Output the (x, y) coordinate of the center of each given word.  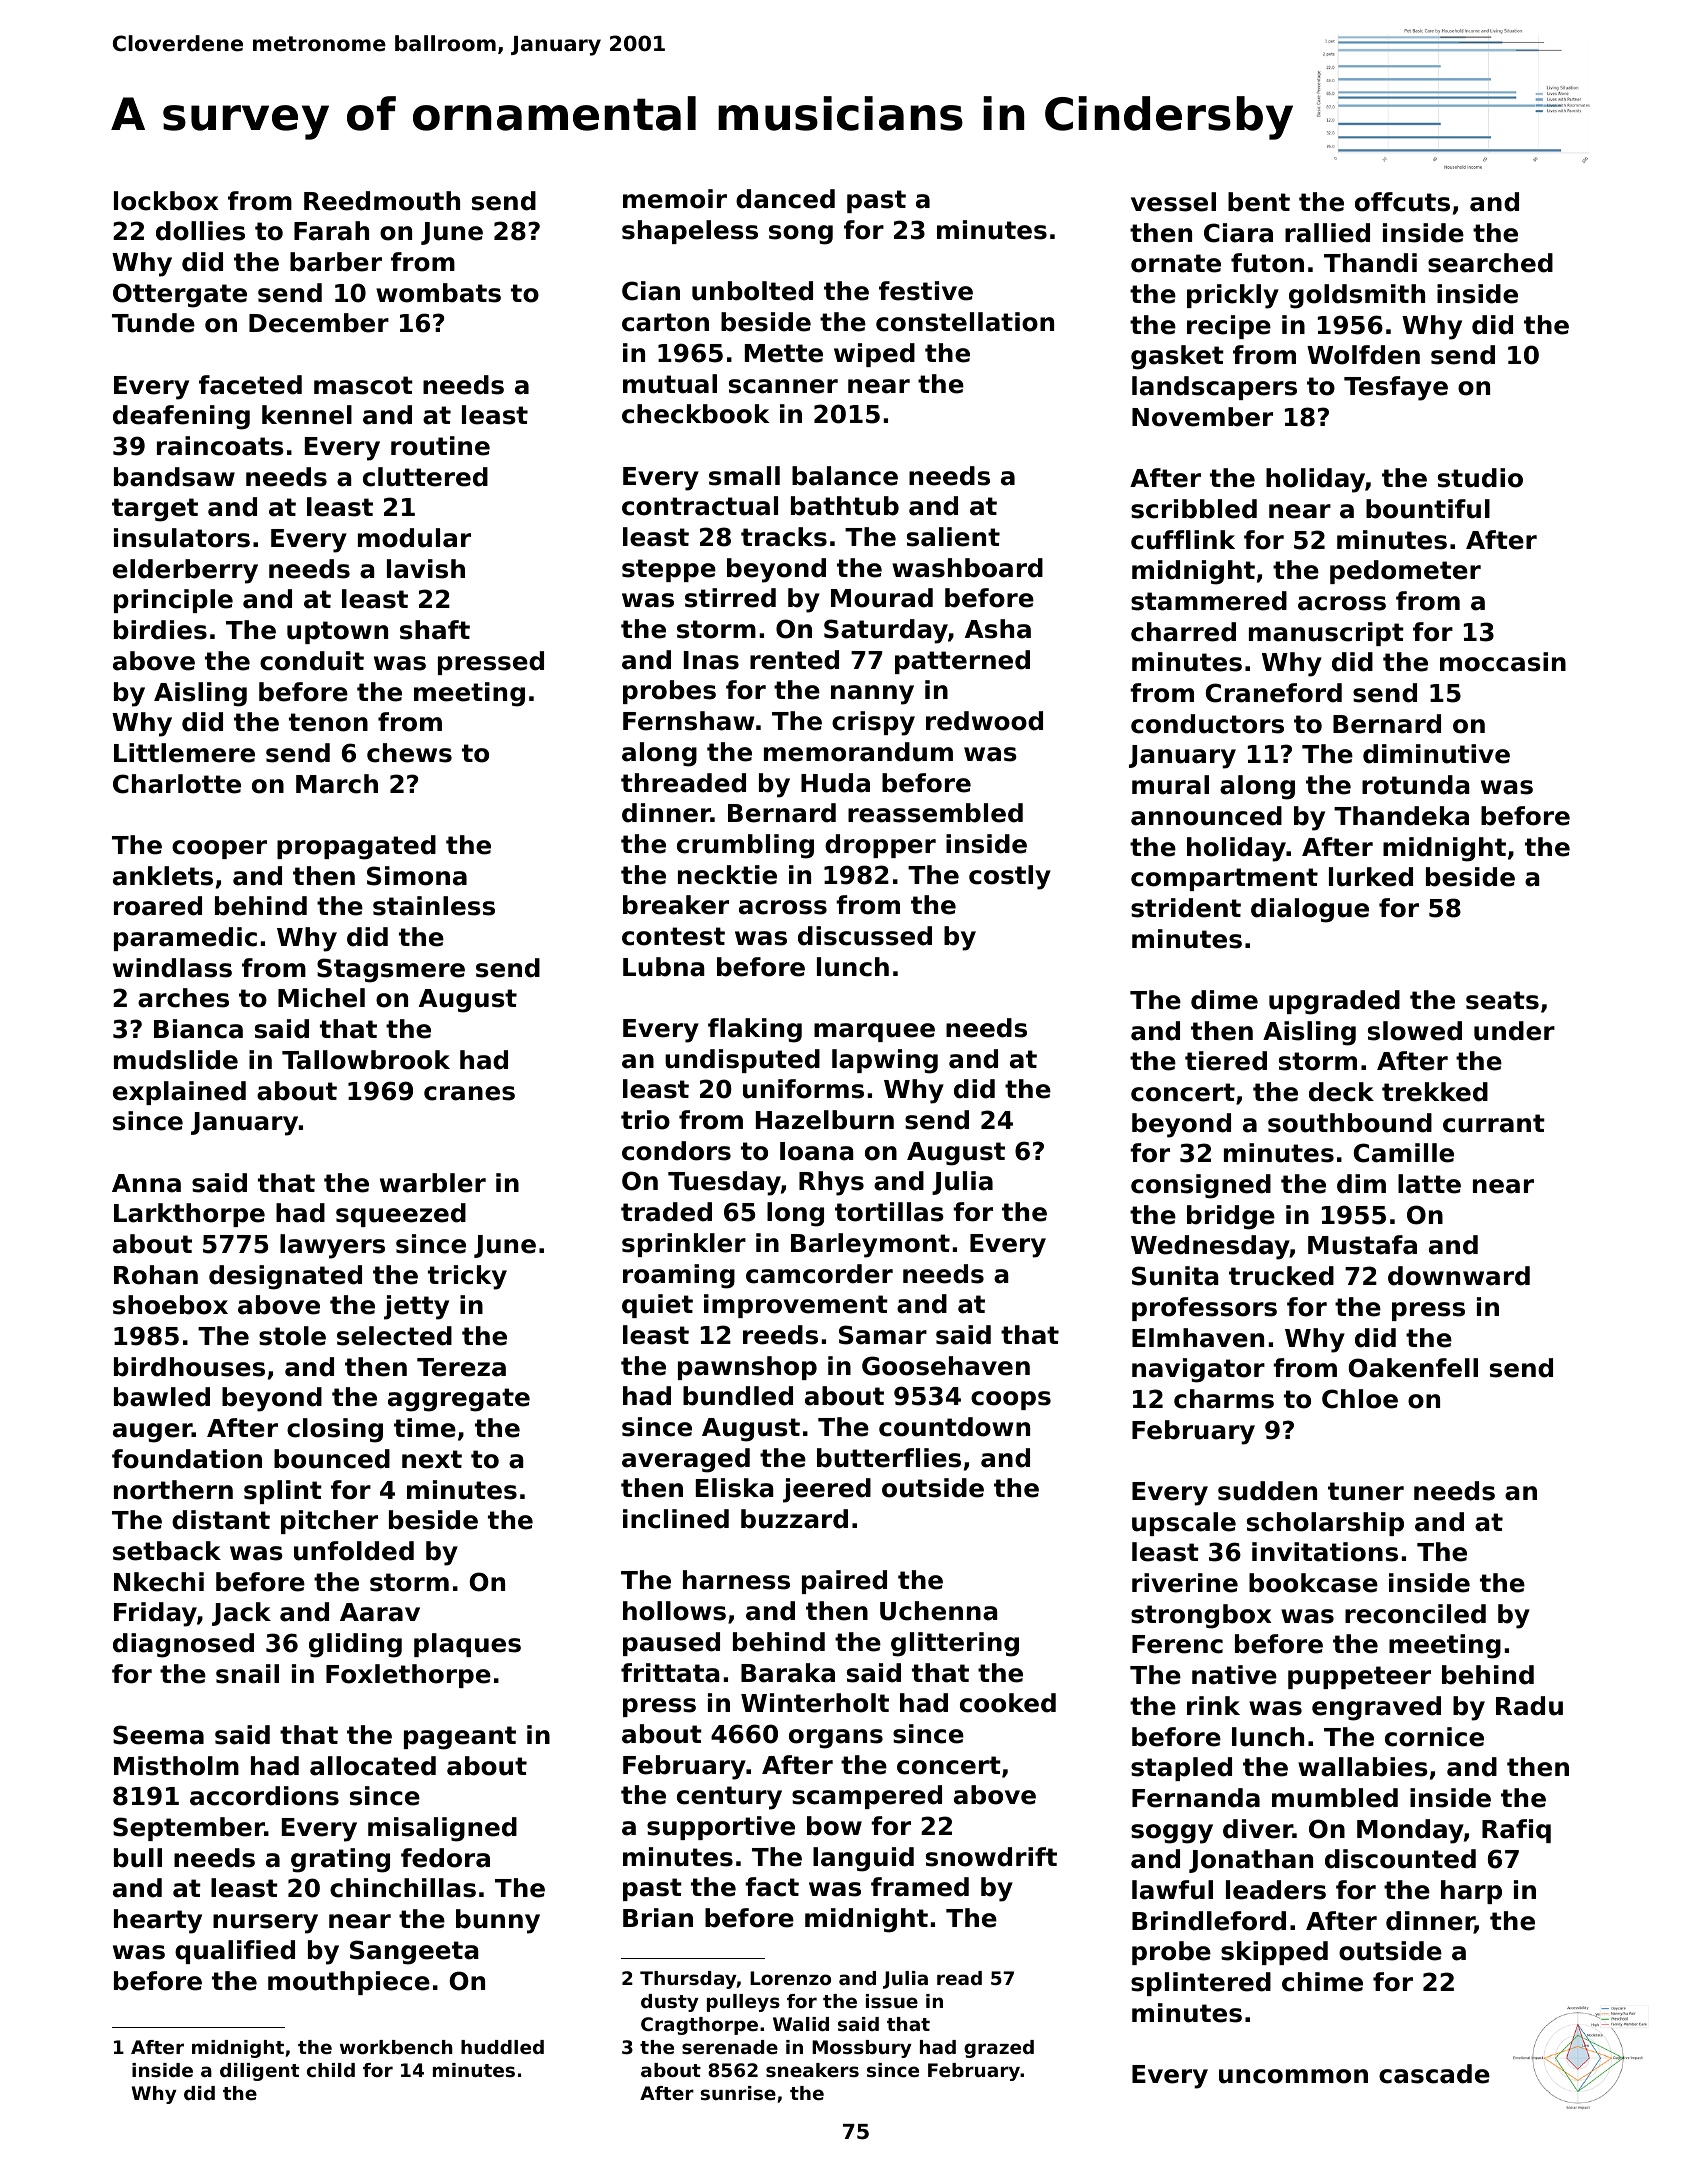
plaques (467, 1645)
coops (1011, 1400)
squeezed (401, 1215)
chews (409, 753)
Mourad (882, 598)
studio (1480, 478)
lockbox (166, 201)
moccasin (1503, 662)
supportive (721, 1828)
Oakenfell (1413, 1368)
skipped (1274, 1953)
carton (665, 322)
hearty (158, 1921)
